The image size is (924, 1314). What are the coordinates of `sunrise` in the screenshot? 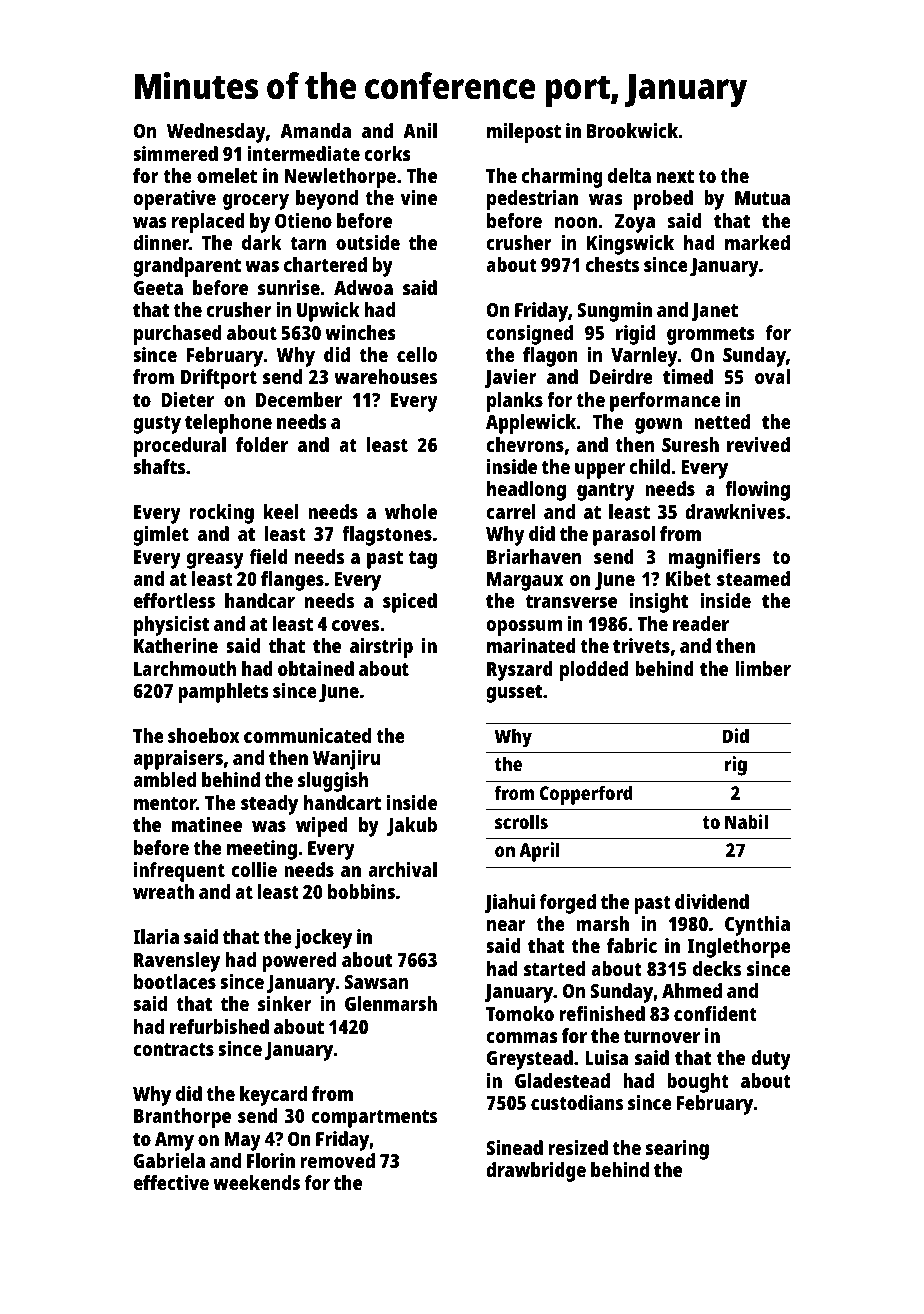 It's located at (289, 287).
